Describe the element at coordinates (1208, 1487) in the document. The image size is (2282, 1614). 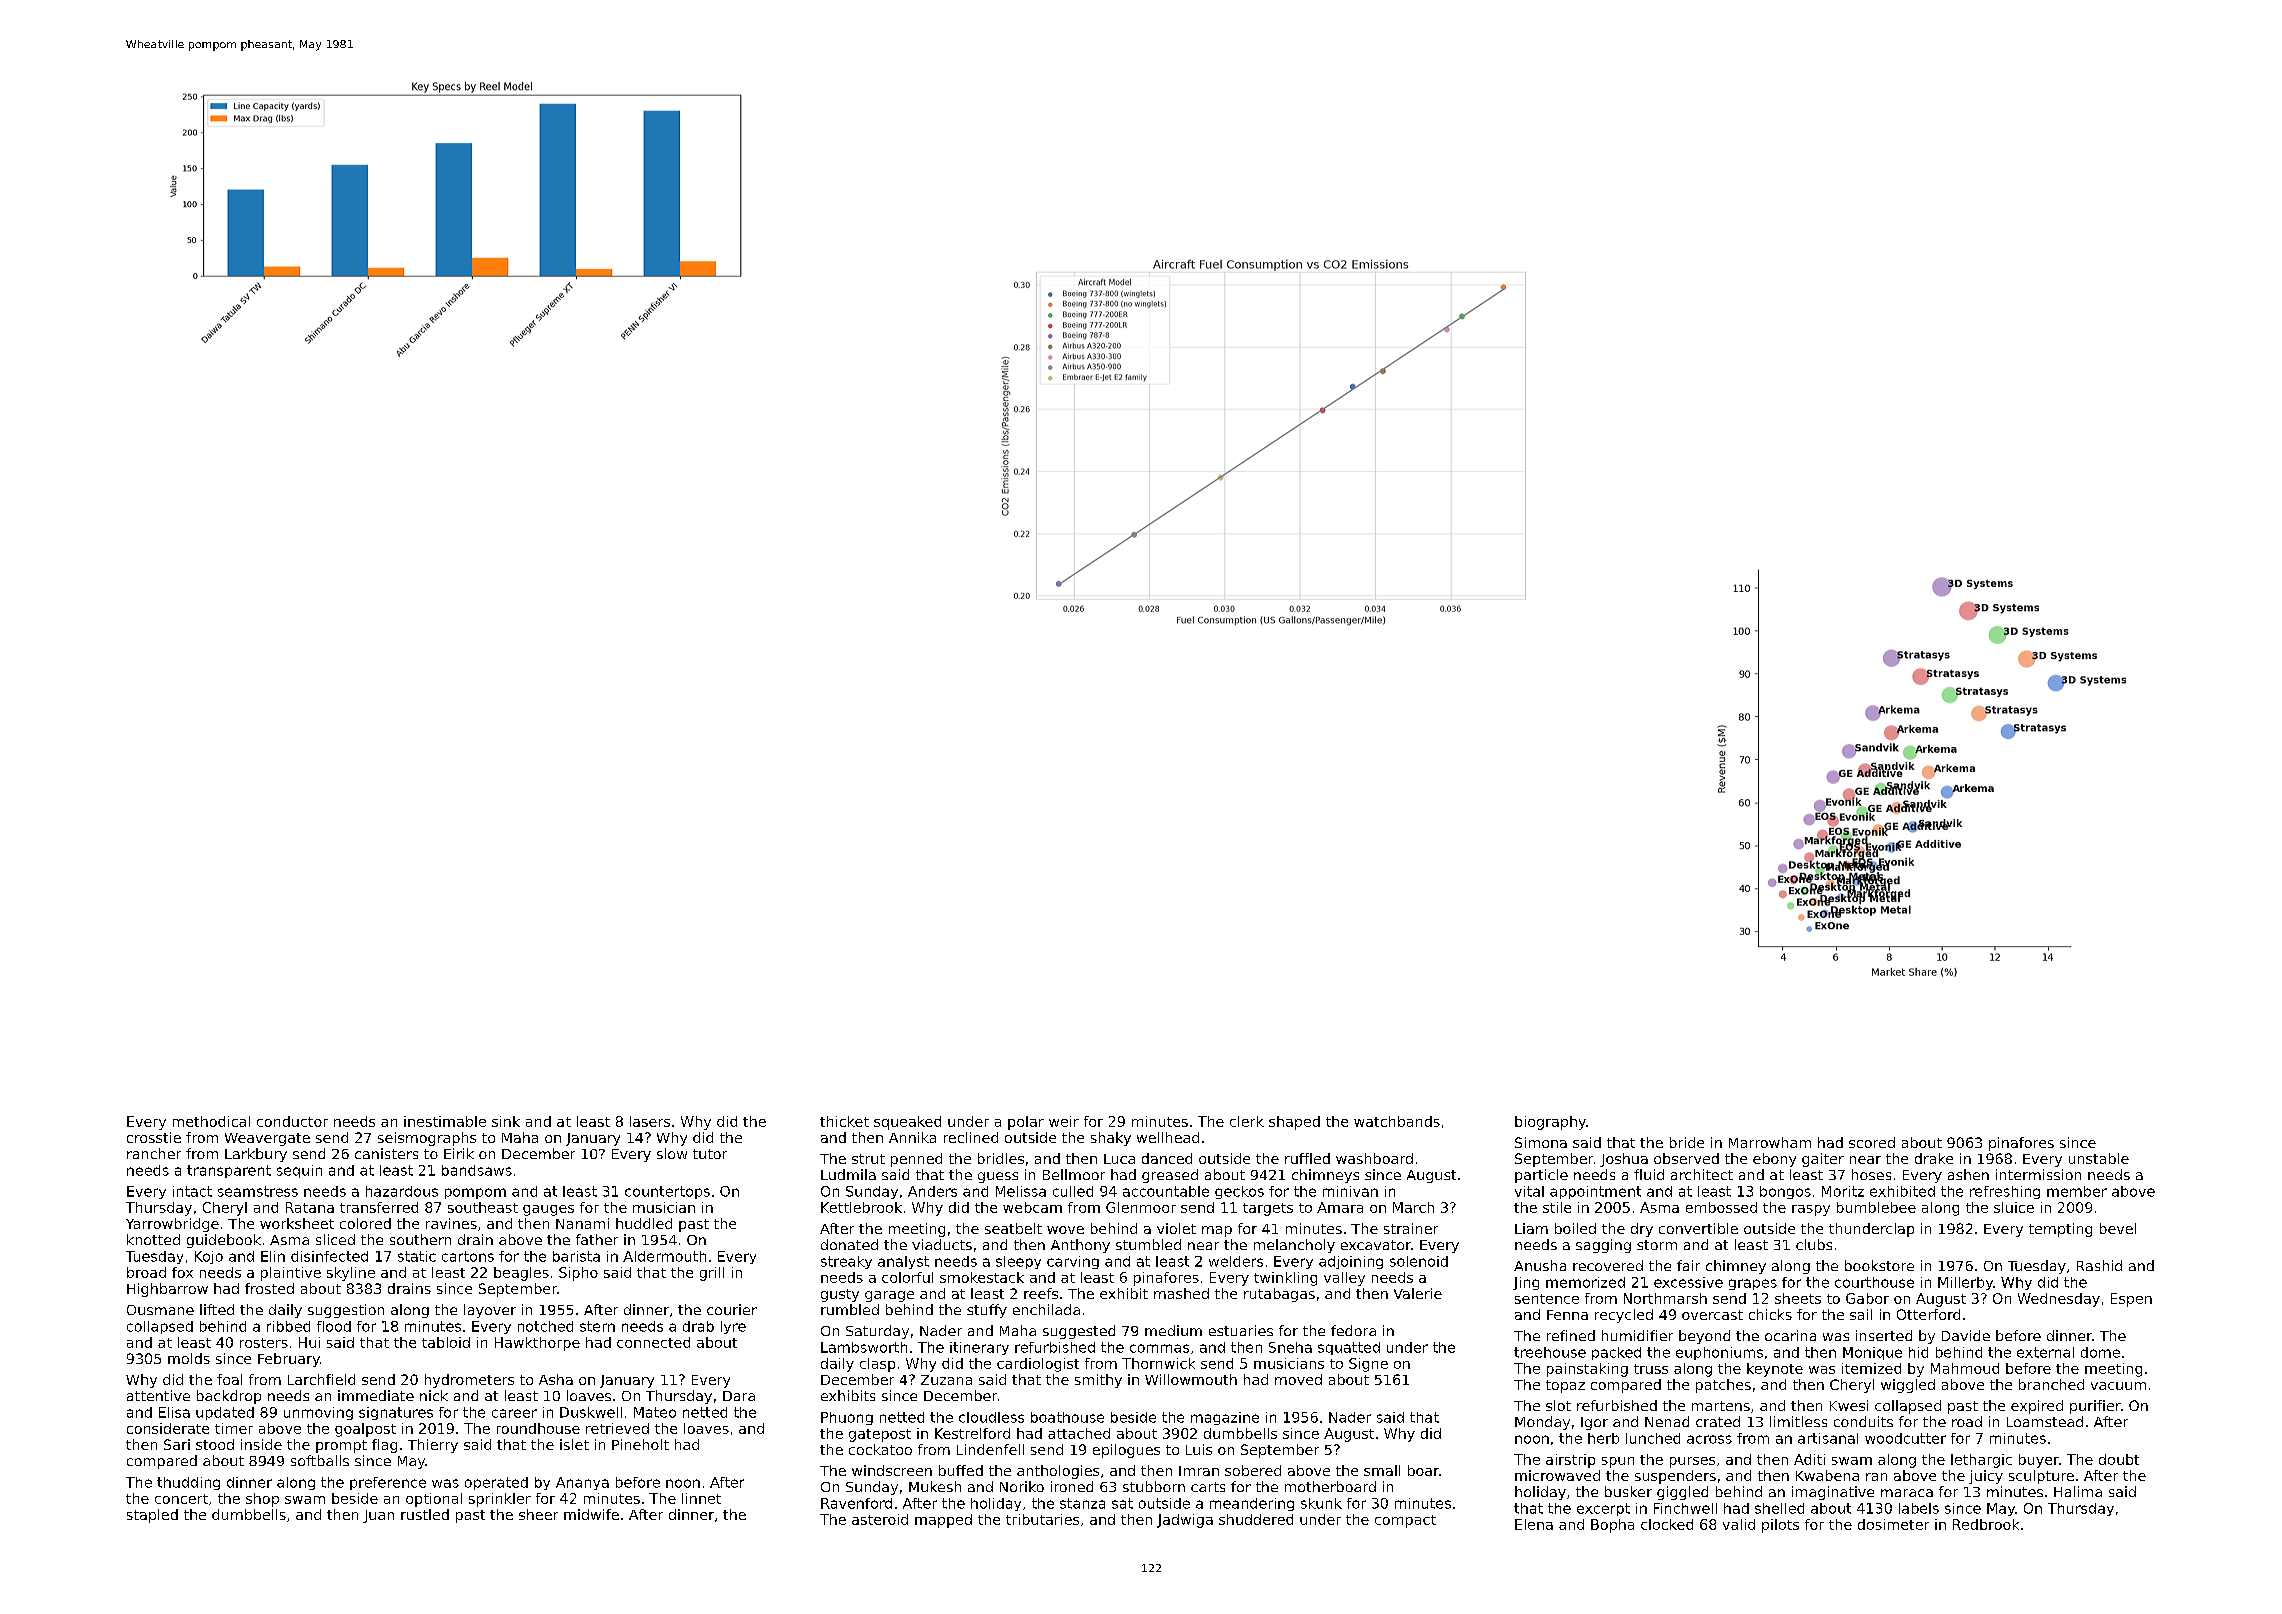
I see `carts` at that location.
